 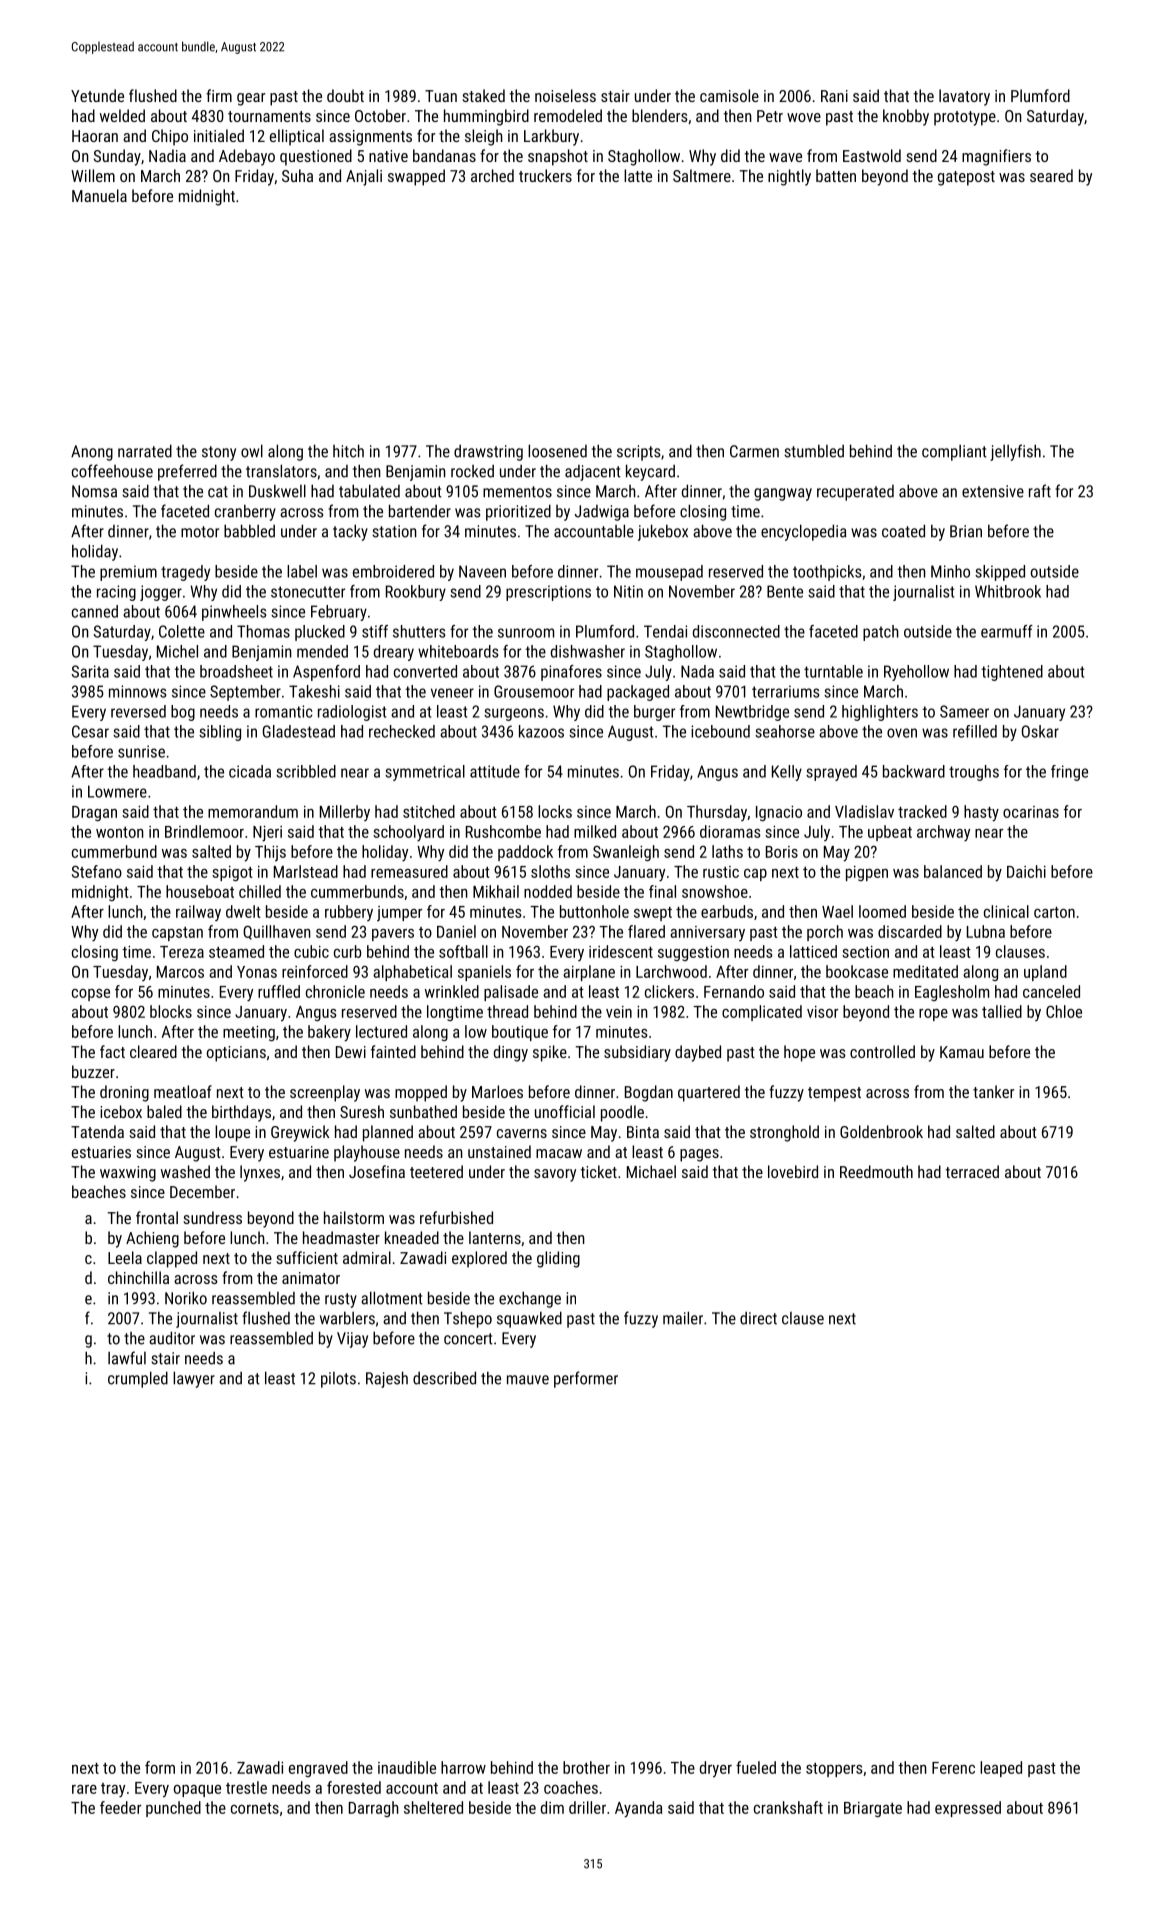 I want to click on Manuela, so click(x=99, y=195).
